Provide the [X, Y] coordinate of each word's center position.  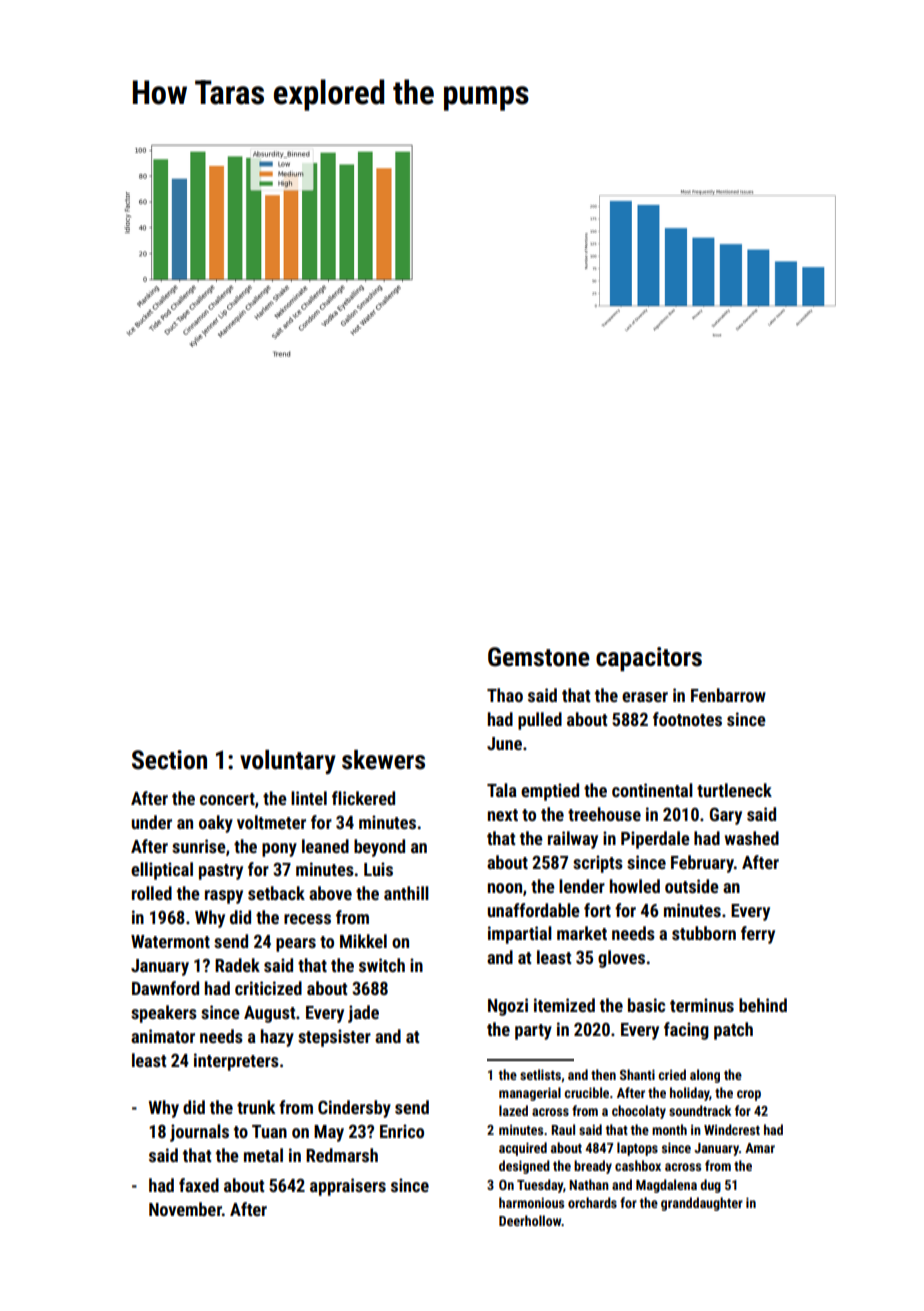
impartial [520, 935]
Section [169, 760]
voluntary [288, 762]
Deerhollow [530, 1220]
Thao [505, 695]
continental [652, 790]
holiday [690, 1094]
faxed [199, 1185]
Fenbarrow [728, 695]
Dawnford [165, 988]
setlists [540, 1074]
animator [163, 1036]
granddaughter [702, 1204]
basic [646, 1005]
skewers [383, 760]
